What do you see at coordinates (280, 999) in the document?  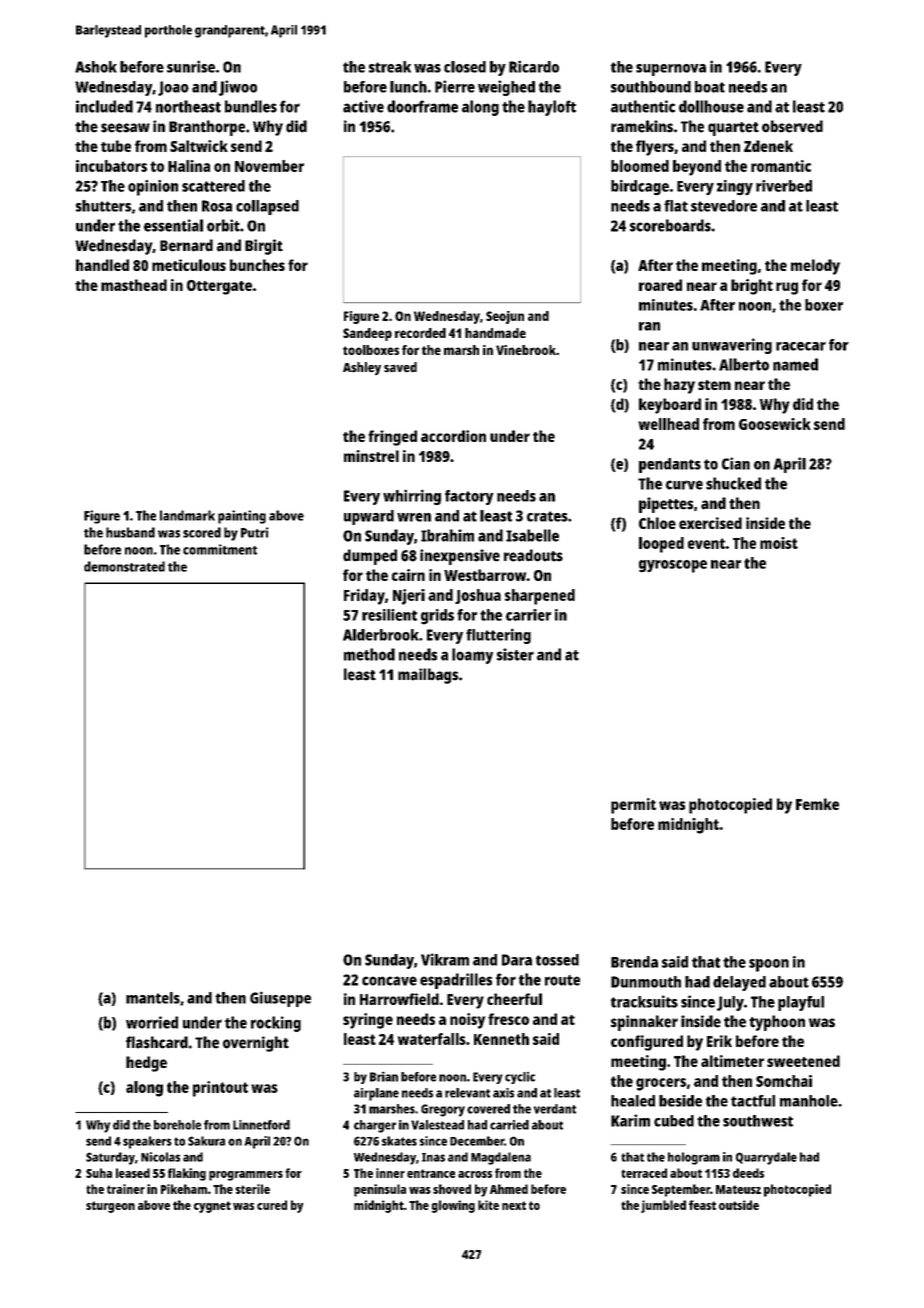 I see `Giuseppe` at bounding box center [280, 999].
